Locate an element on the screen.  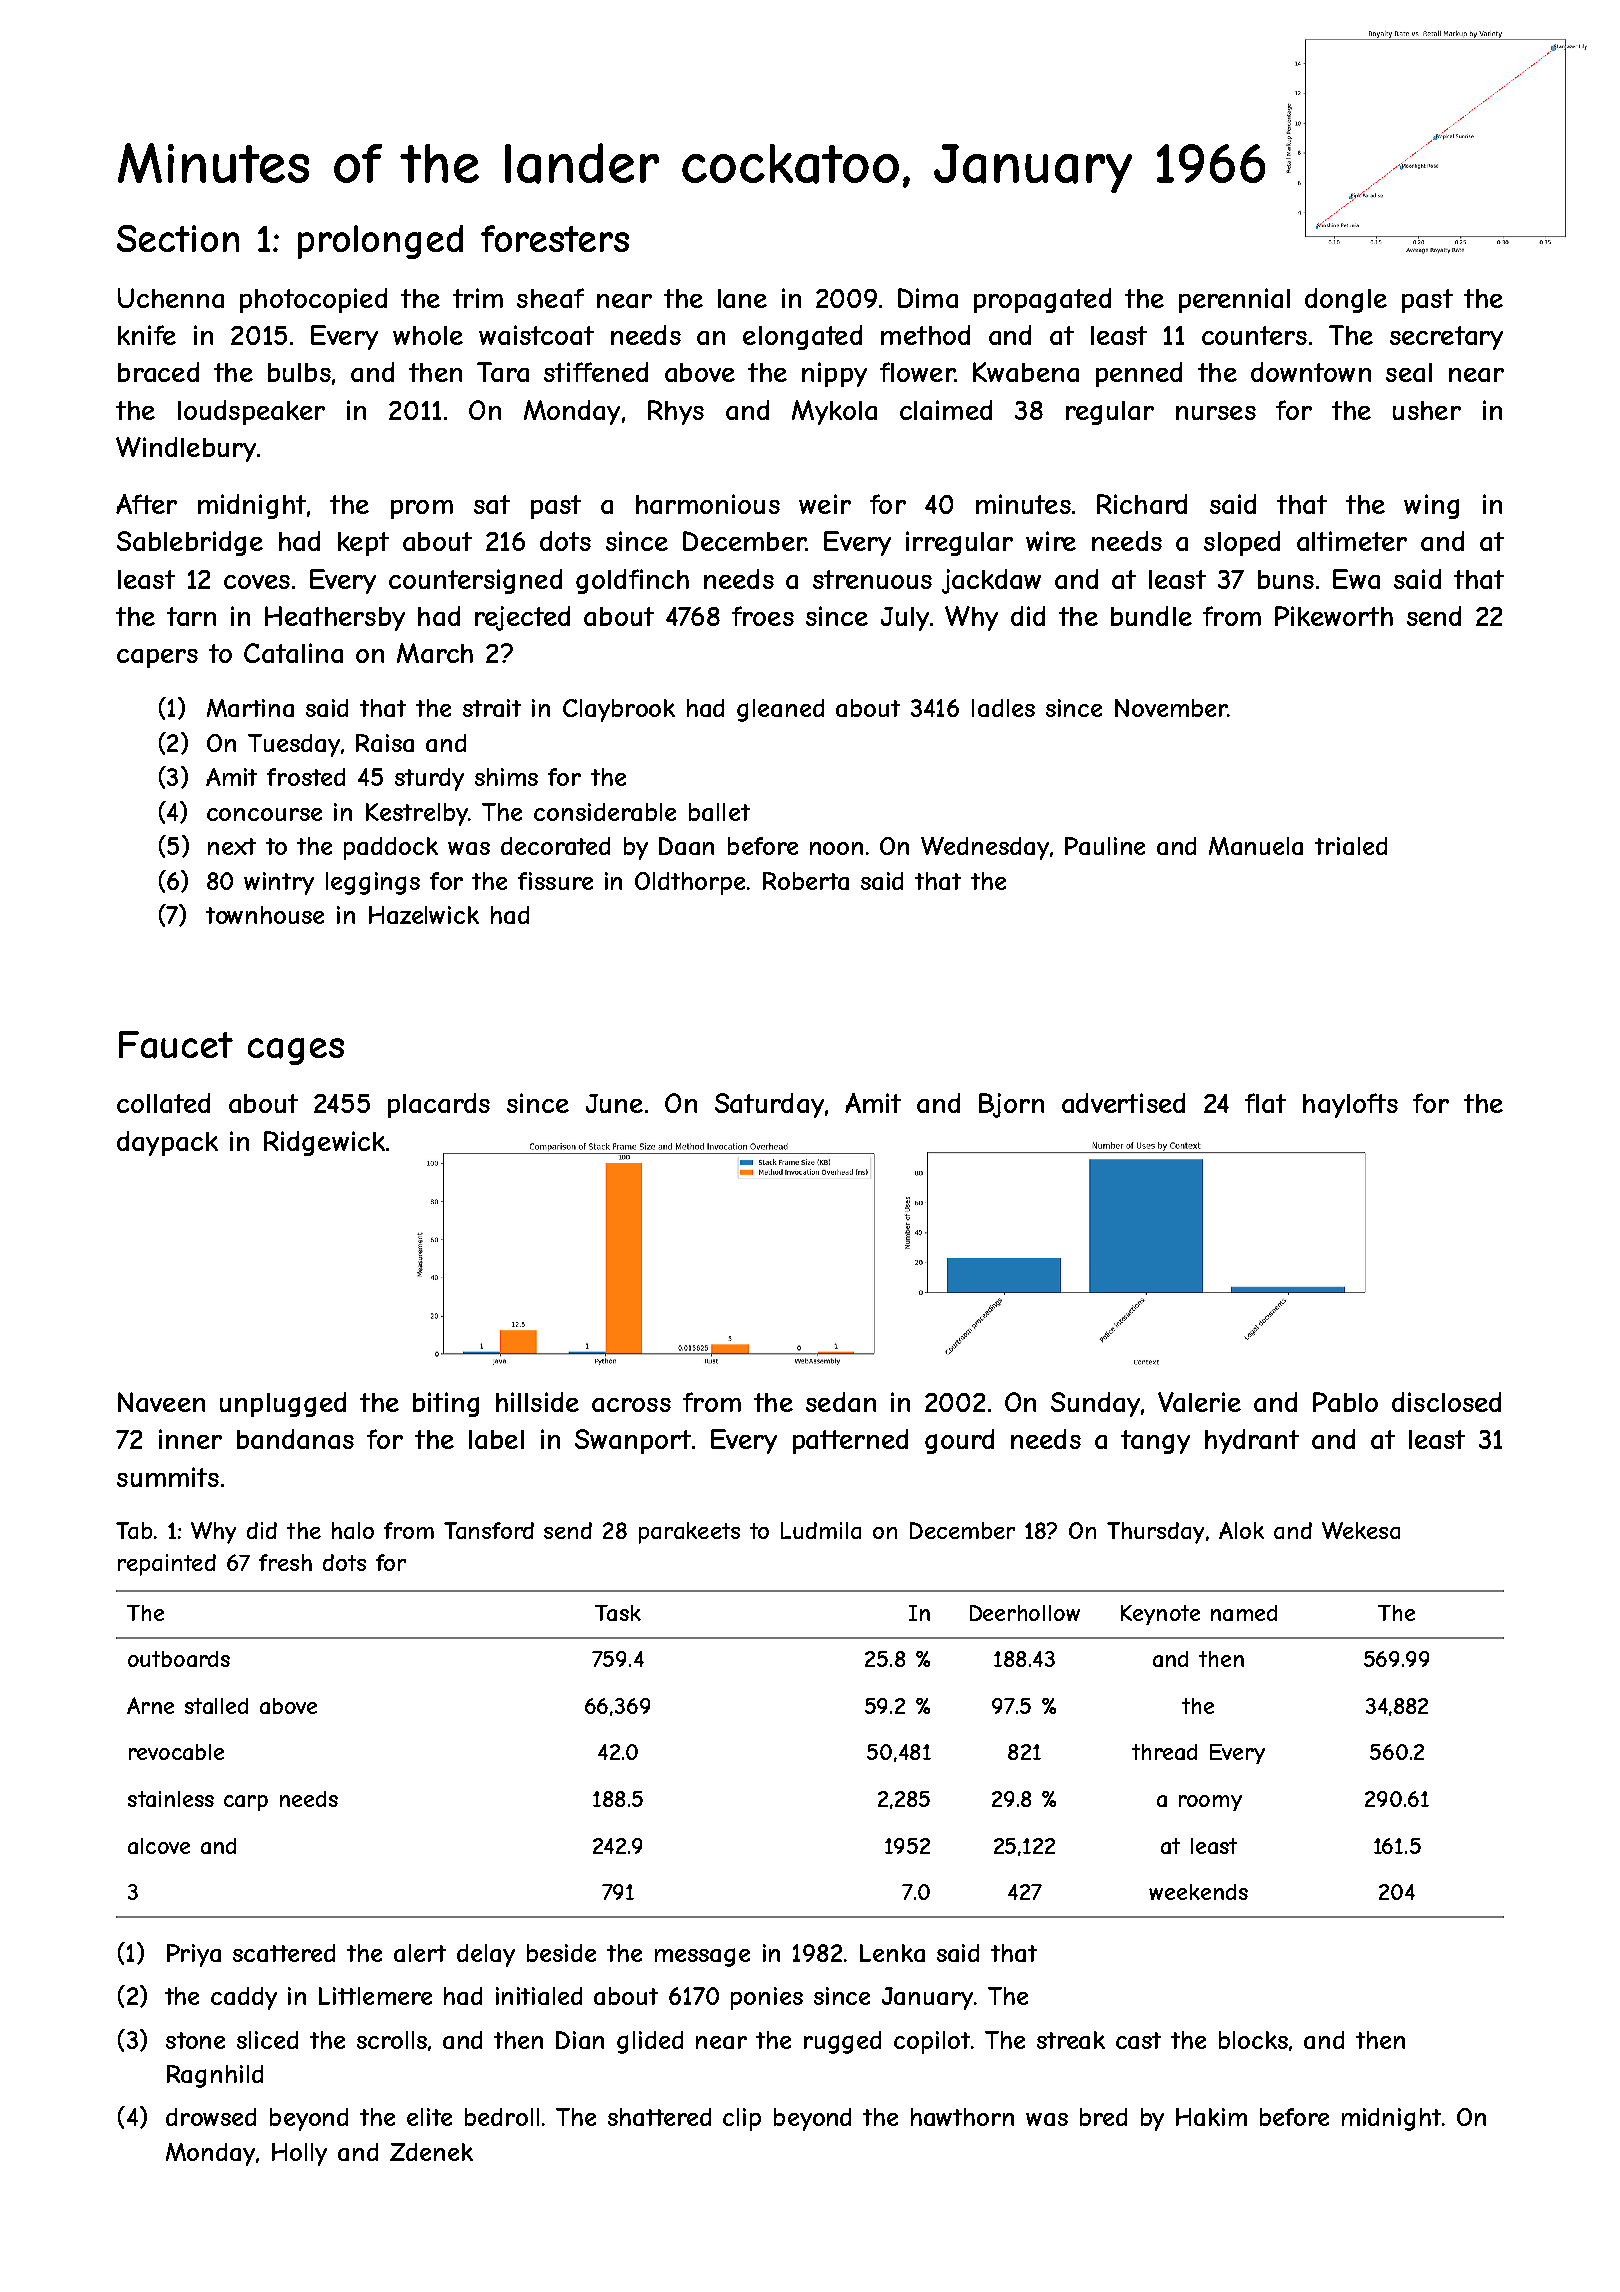
patterned is located at coordinates (850, 1441).
